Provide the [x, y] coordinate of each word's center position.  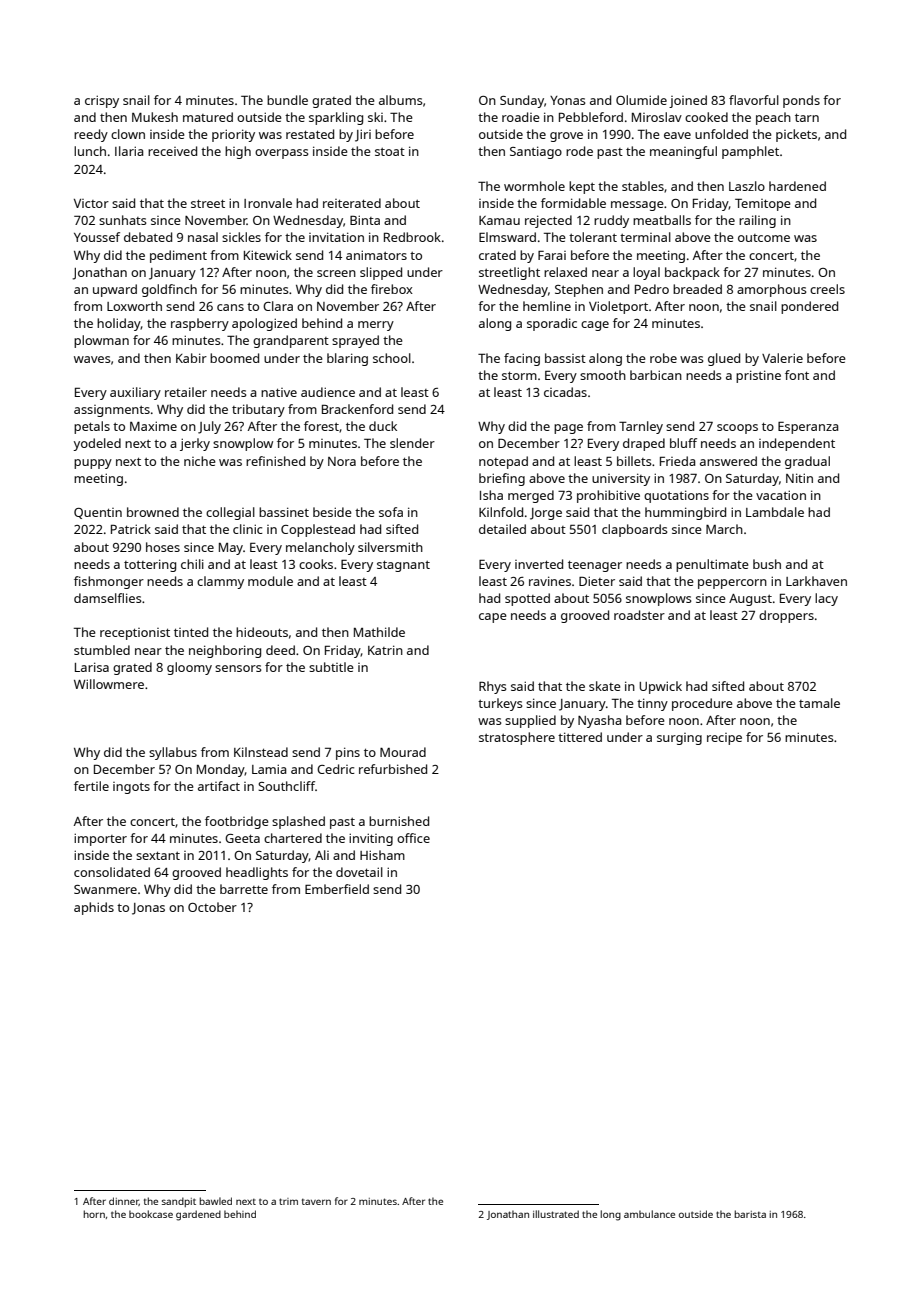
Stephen [579, 290]
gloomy [189, 668]
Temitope [763, 204]
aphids [94, 908]
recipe [724, 739]
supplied [530, 721]
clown [128, 134]
